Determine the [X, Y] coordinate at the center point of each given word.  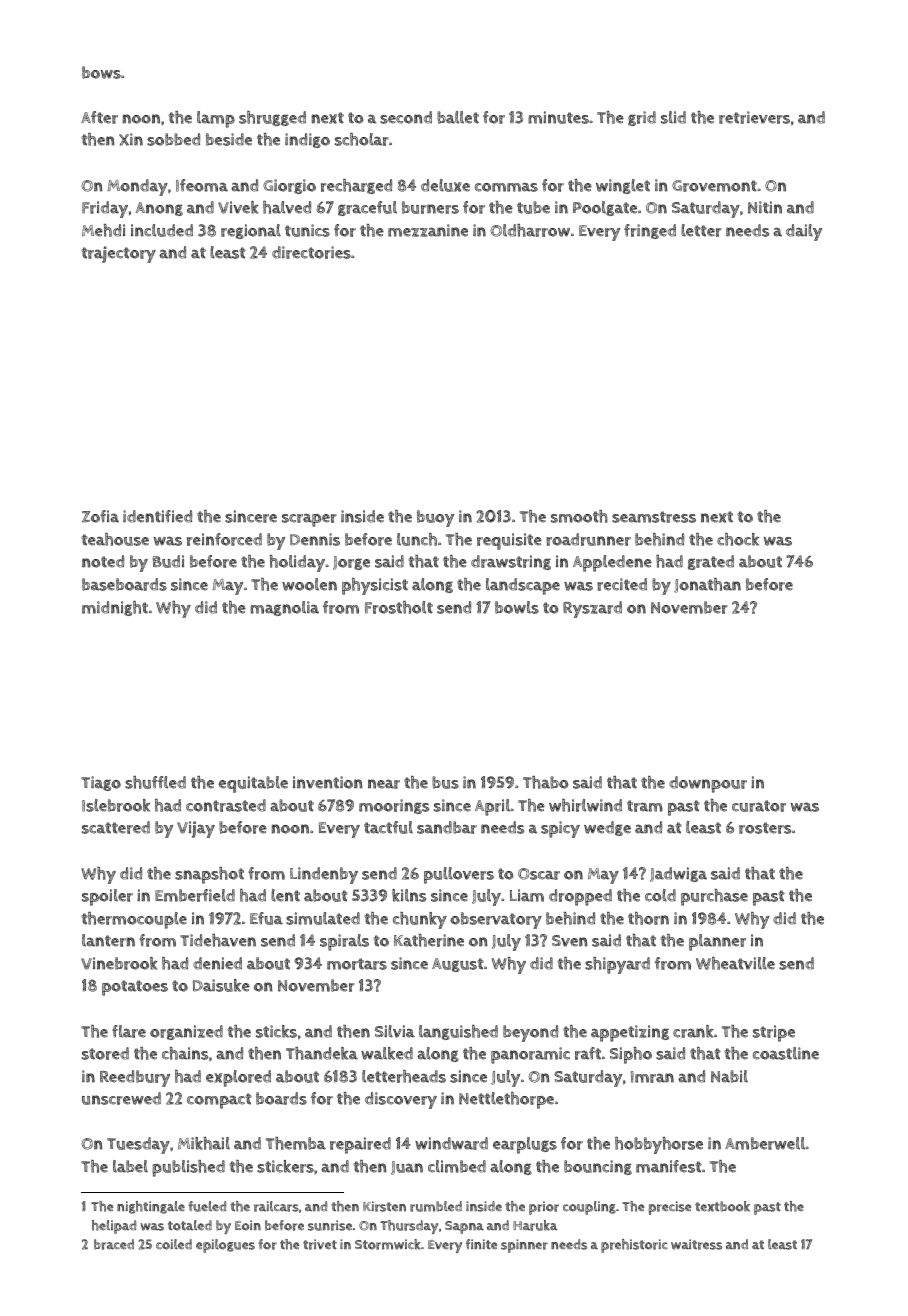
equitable [253, 784]
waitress [696, 1244]
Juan [407, 1168]
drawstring [511, 562]
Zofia [100, 516]
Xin [131, 139]
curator [759, 806]
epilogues [225, 1246]
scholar [362, 139]
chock [738, 539]
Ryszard [592, 609]
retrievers [754, 117]
